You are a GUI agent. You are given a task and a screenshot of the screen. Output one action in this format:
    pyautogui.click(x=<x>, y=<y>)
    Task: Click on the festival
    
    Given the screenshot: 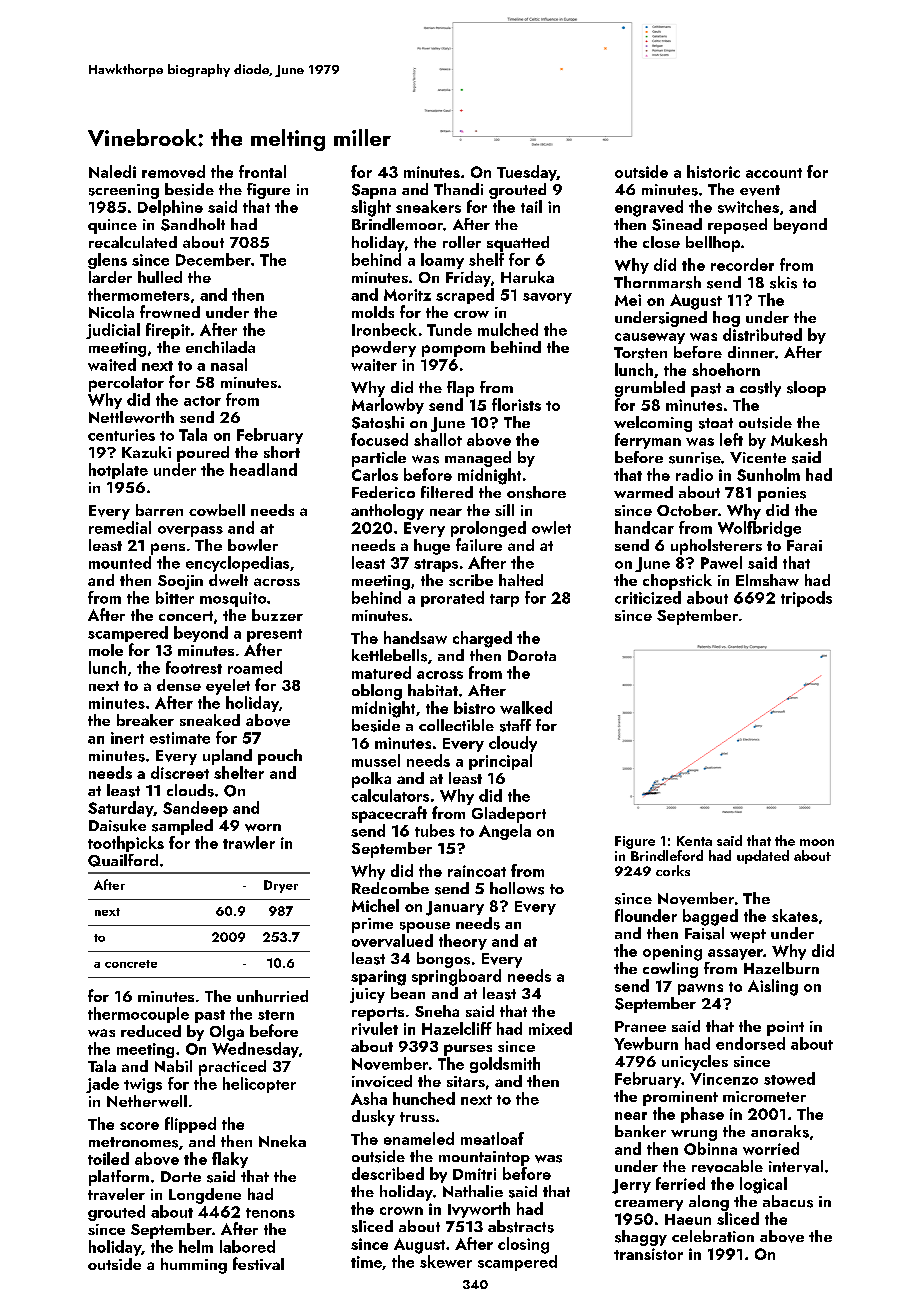 What is the action you would take?
    pyautogui.click(x=258, y=1263)
